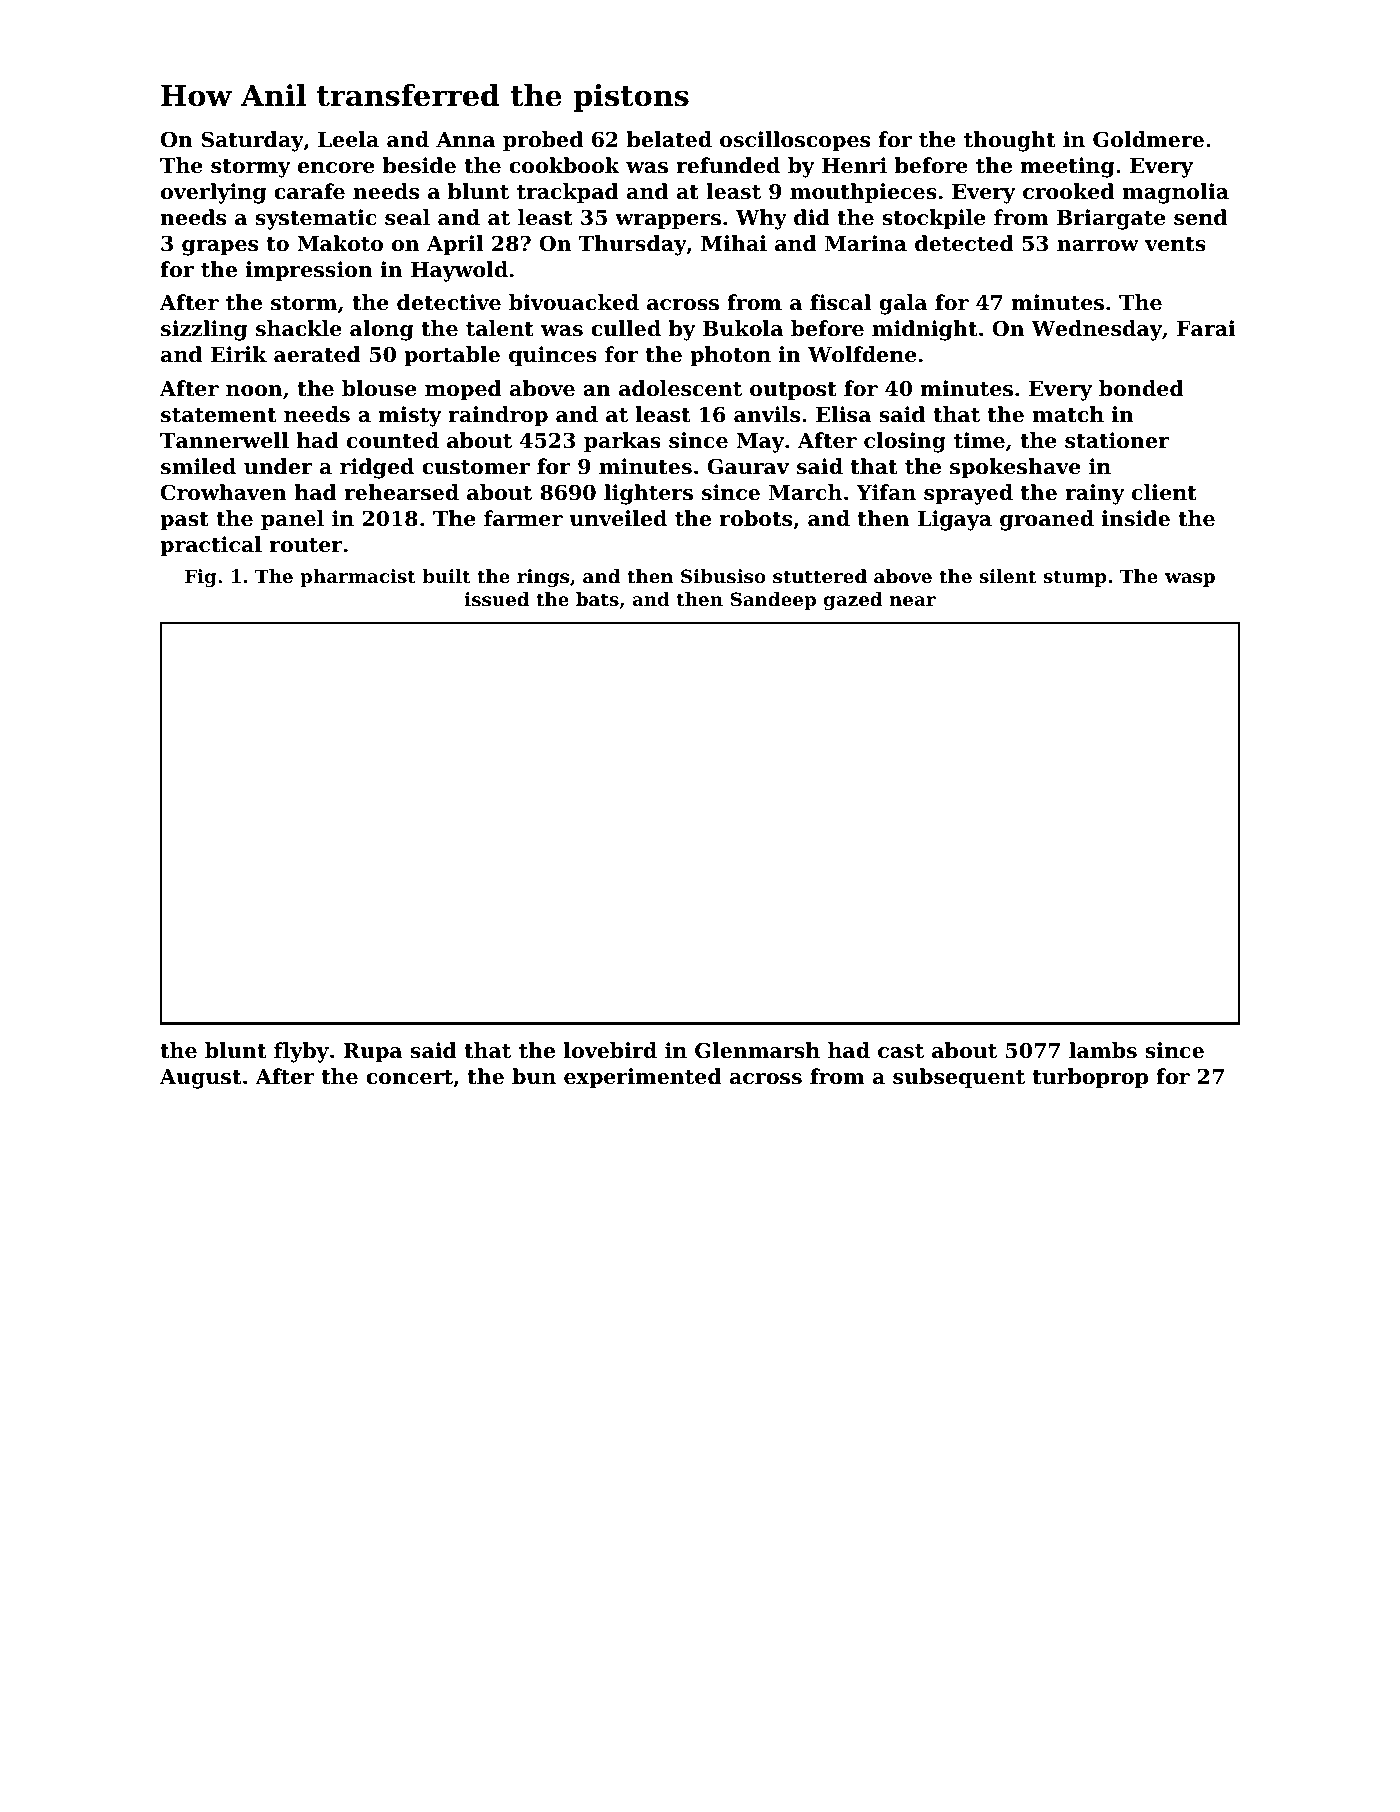 The image size is (1400, 1812). I want to click on Fig, so click(200, 578).
